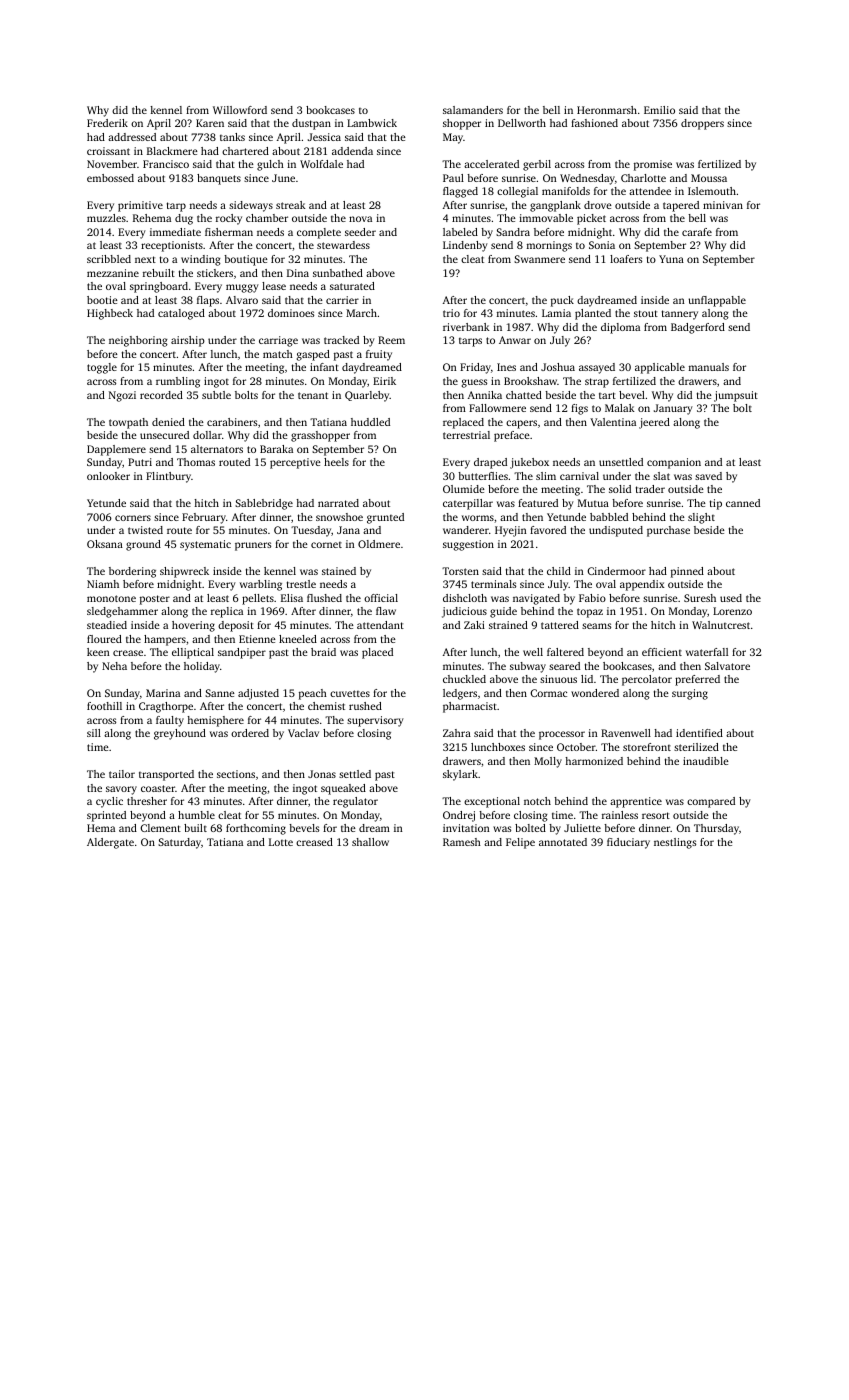 Image resolution: width=849 pixels, height=1400 pixels. Describe the element at coordinates (338, 503) in the page. I see `narrated` at that location.
